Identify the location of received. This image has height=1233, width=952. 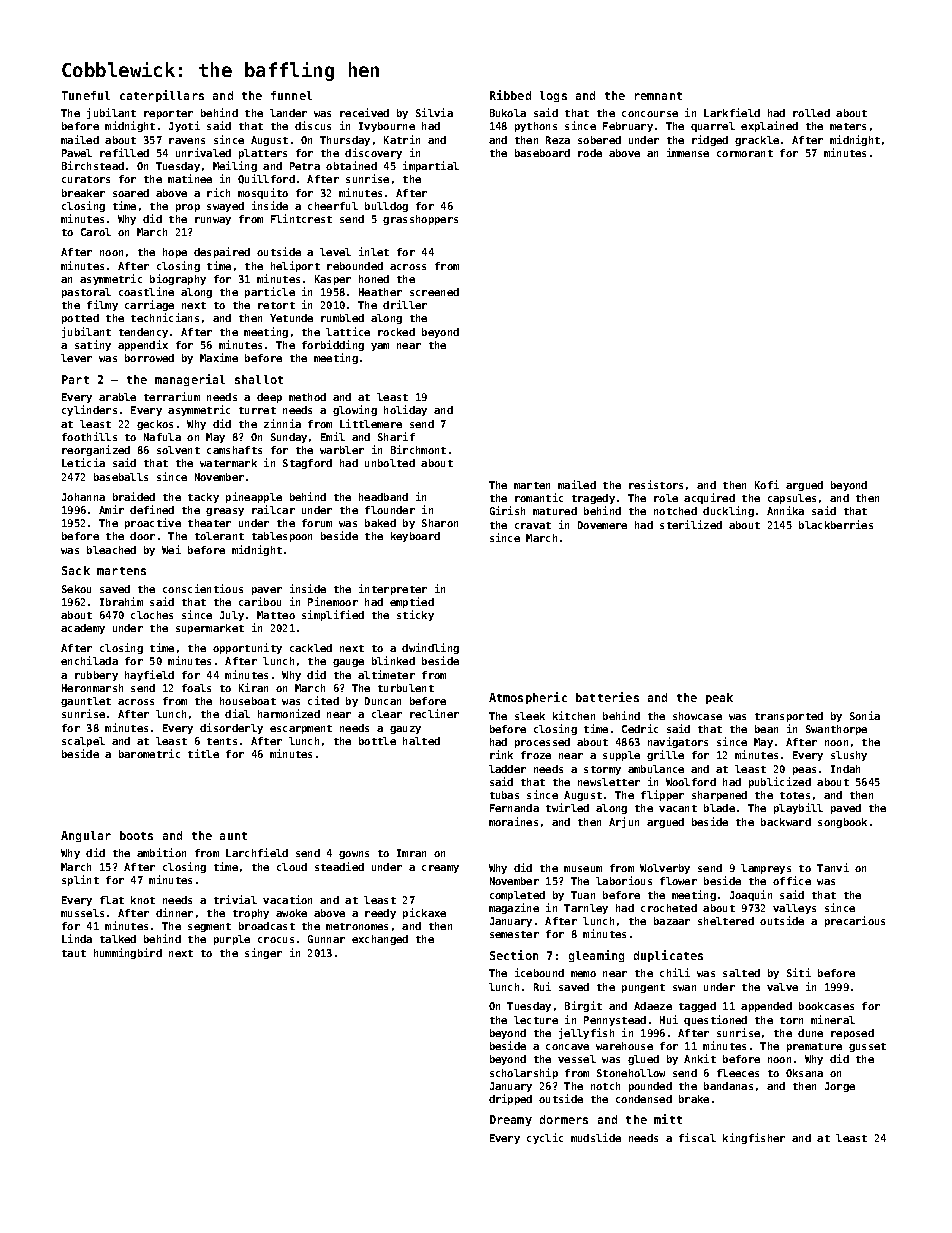
(364, 112).
